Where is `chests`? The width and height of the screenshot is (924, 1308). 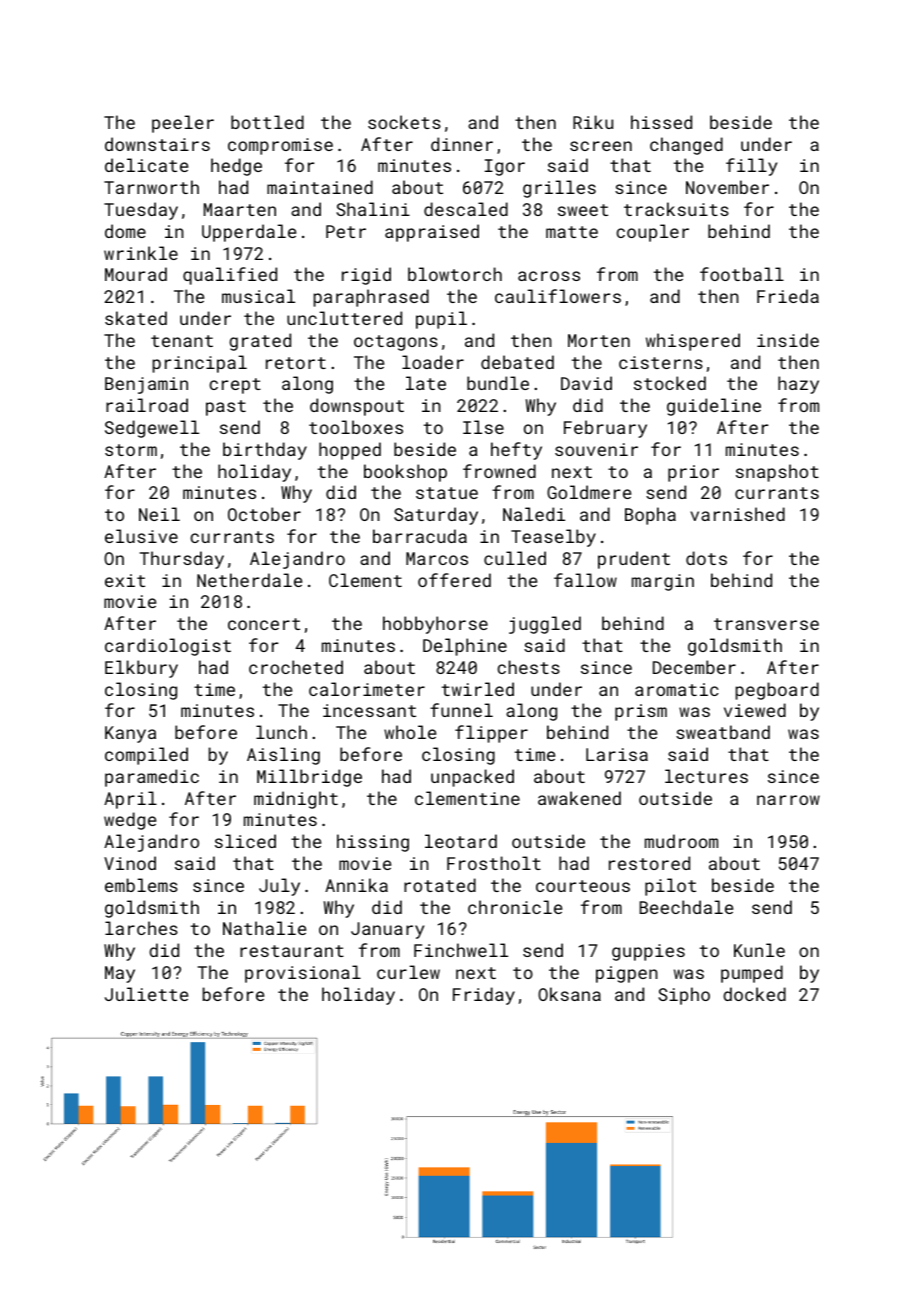
chests is located at coordinates (528, 667).
